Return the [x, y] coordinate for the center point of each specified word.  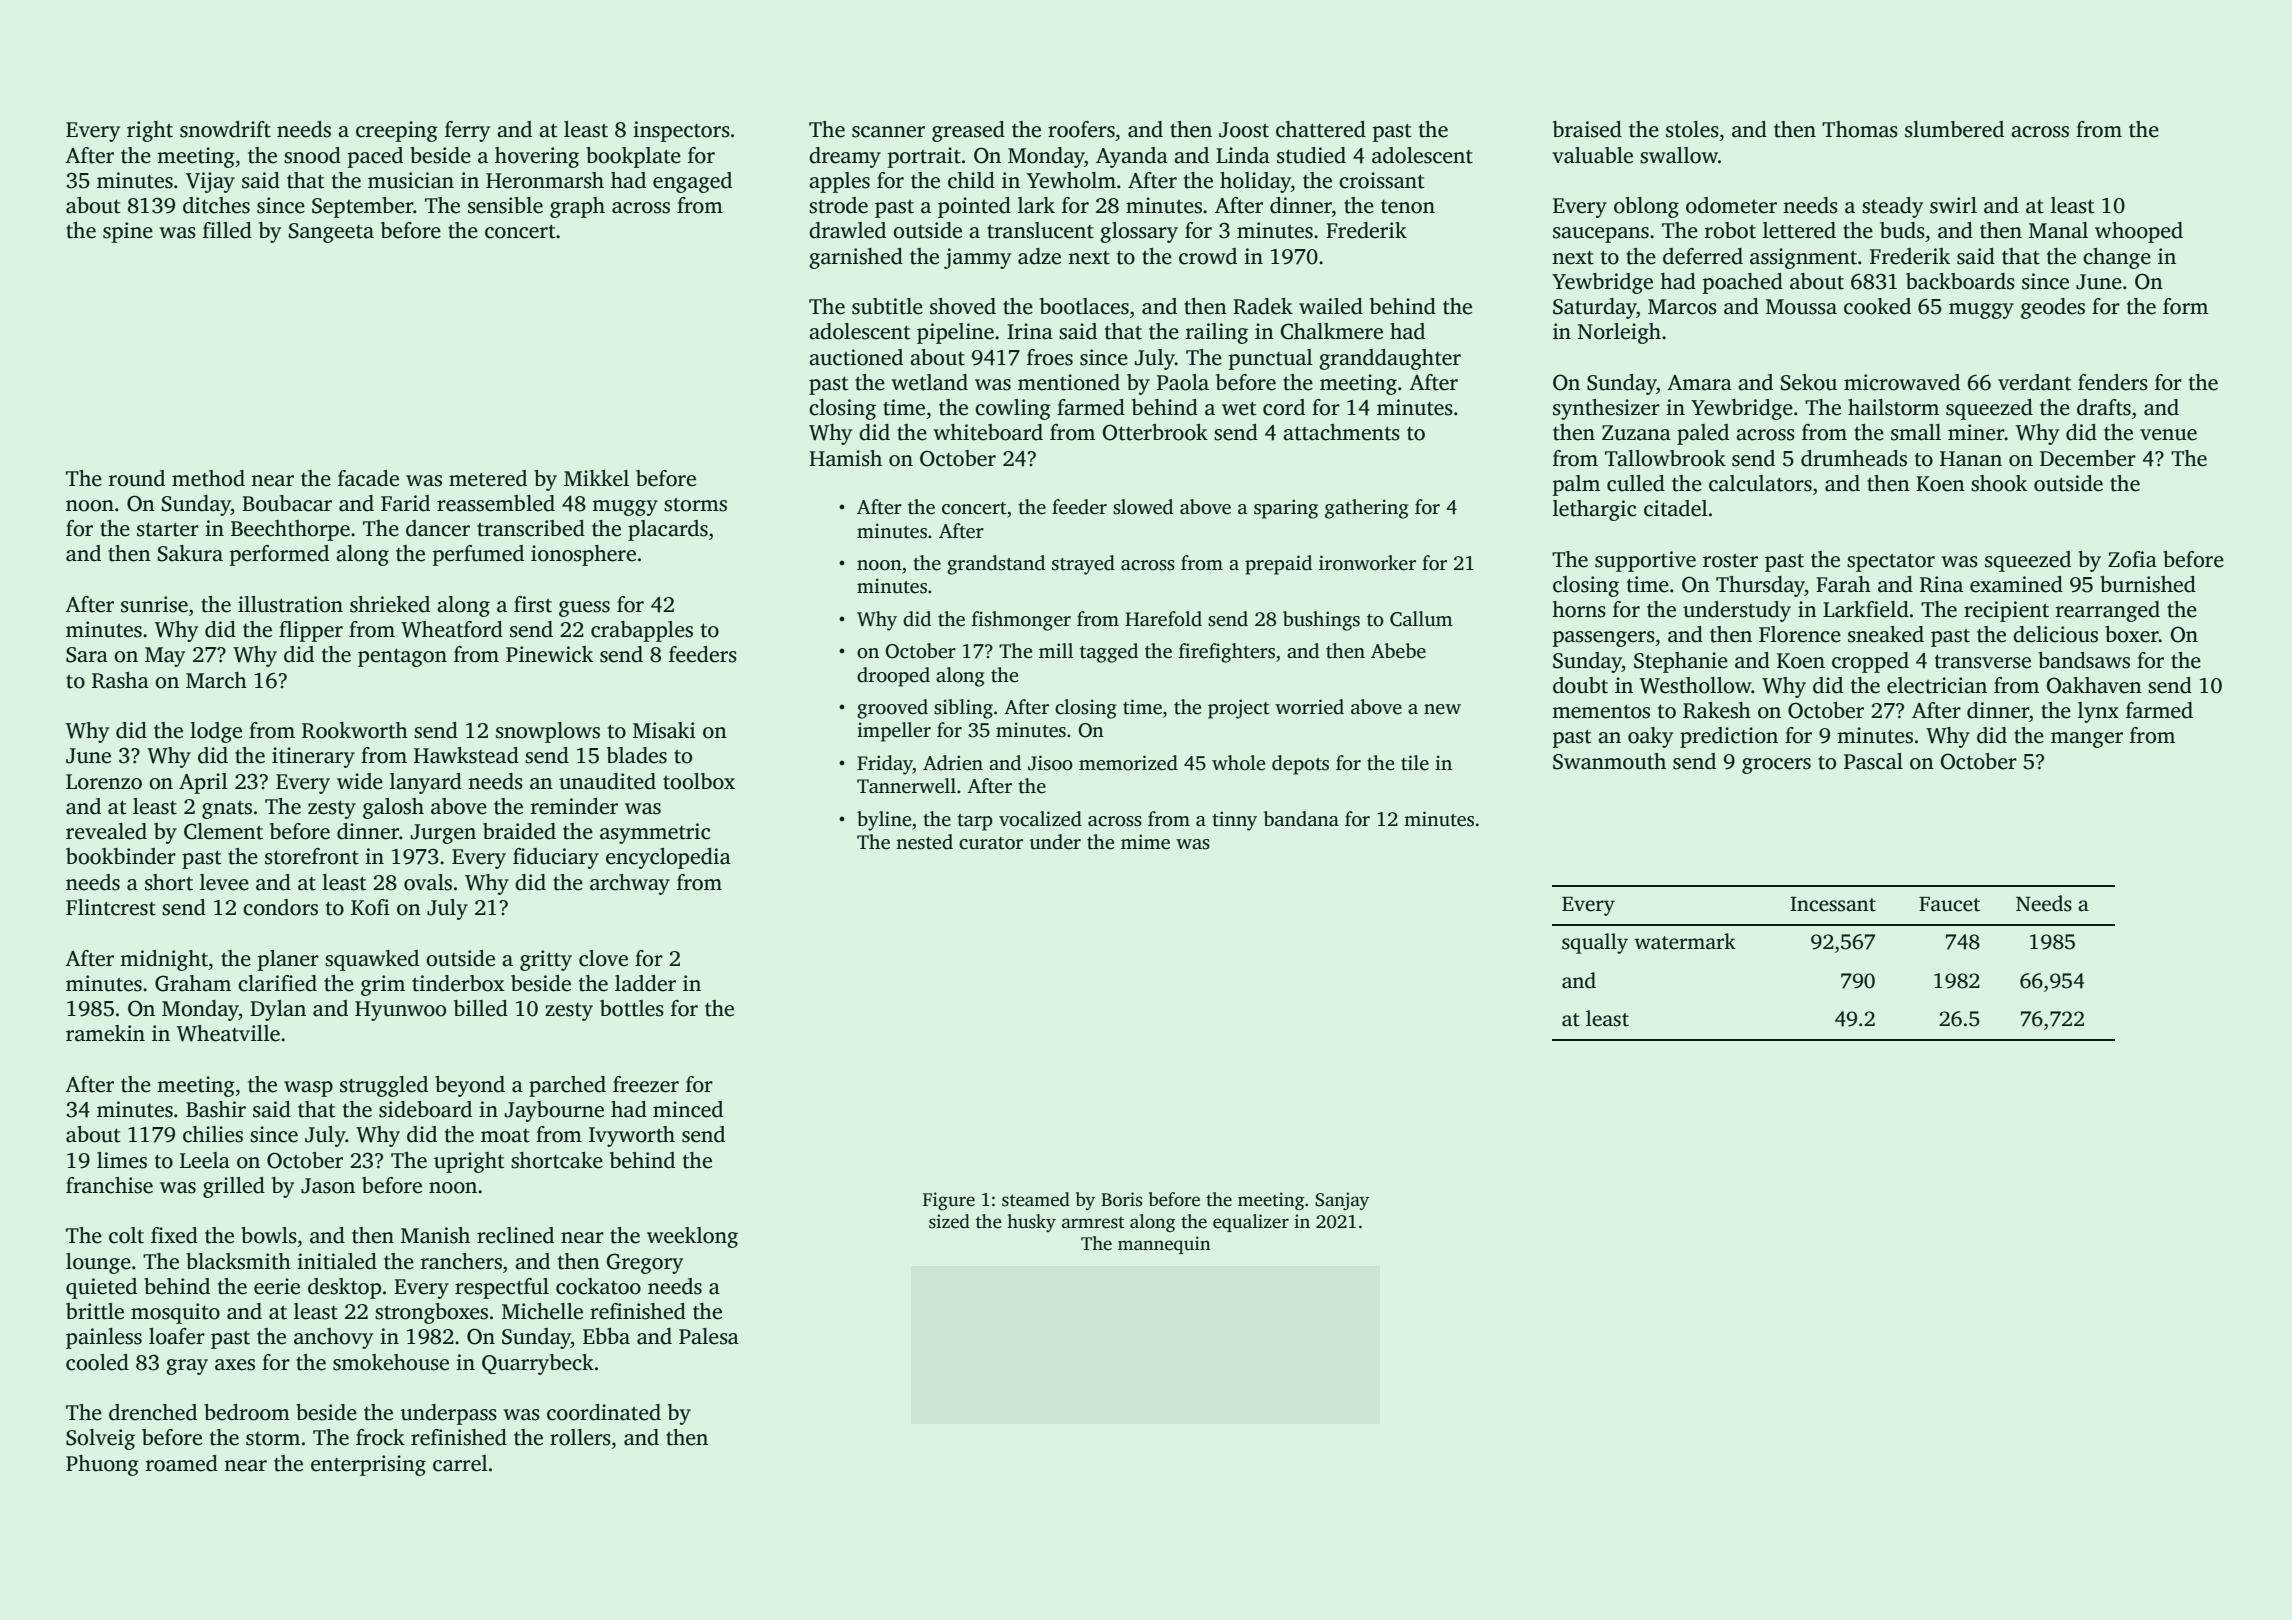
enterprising [368, 1465]
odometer [1731, 205]
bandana [1301, 819]
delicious [2055, 634]
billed [481, 1008]
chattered [1321, 129]
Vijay [210, 182]
